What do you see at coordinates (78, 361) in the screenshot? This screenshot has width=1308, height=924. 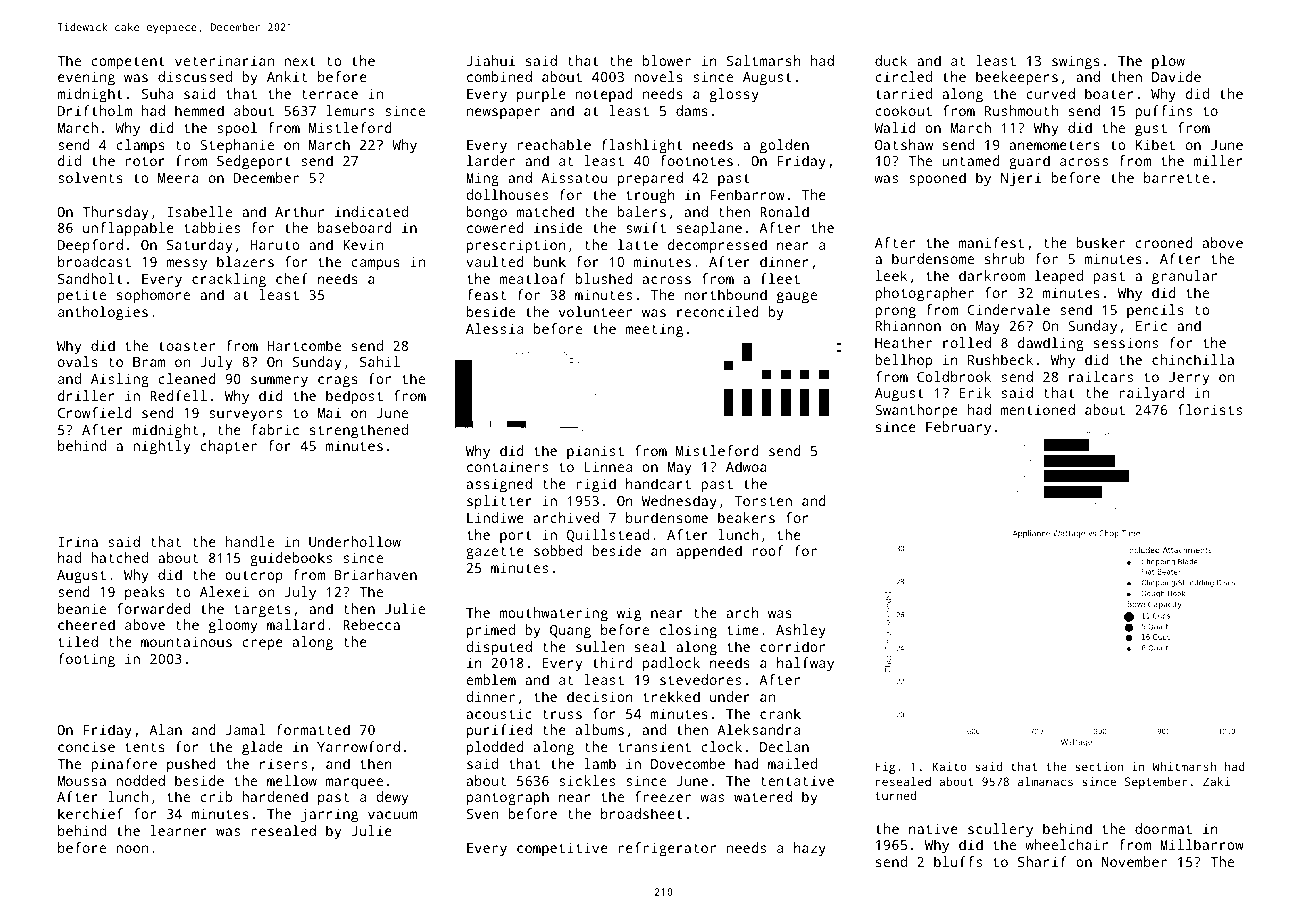 I see `ovals` at bounding box center [78, 361].
